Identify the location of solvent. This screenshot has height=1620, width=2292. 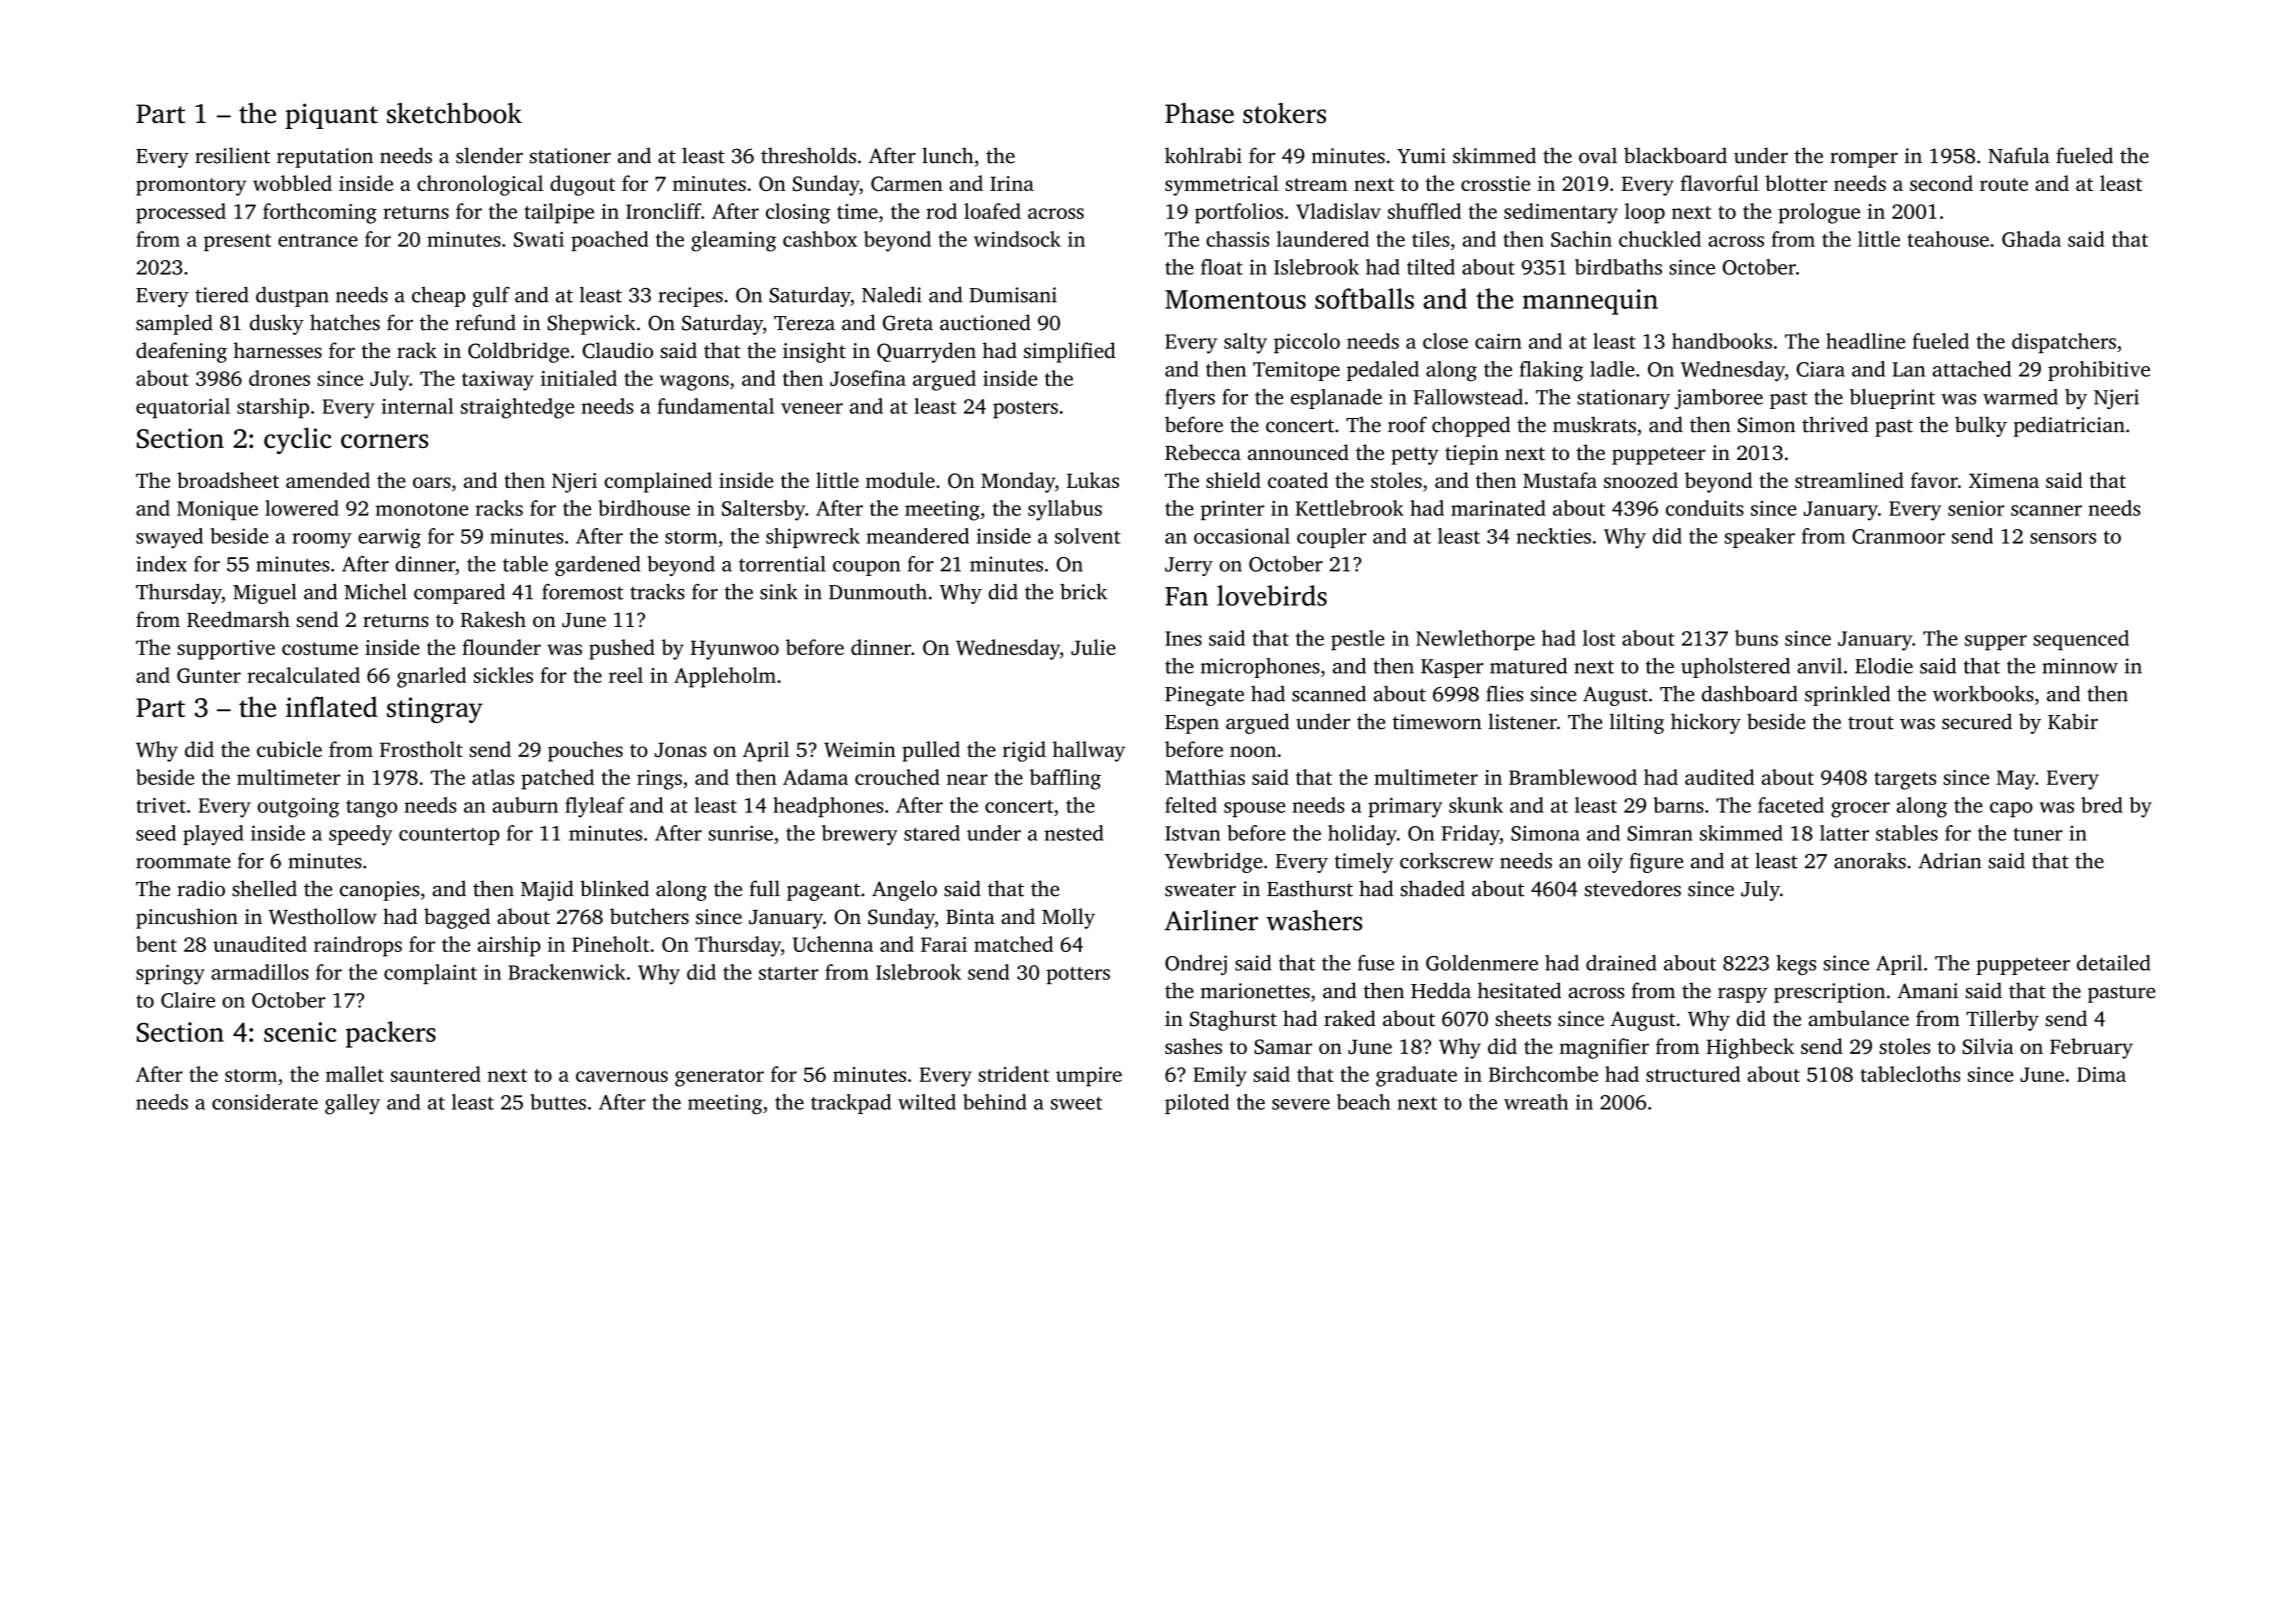
(1088, 536).
